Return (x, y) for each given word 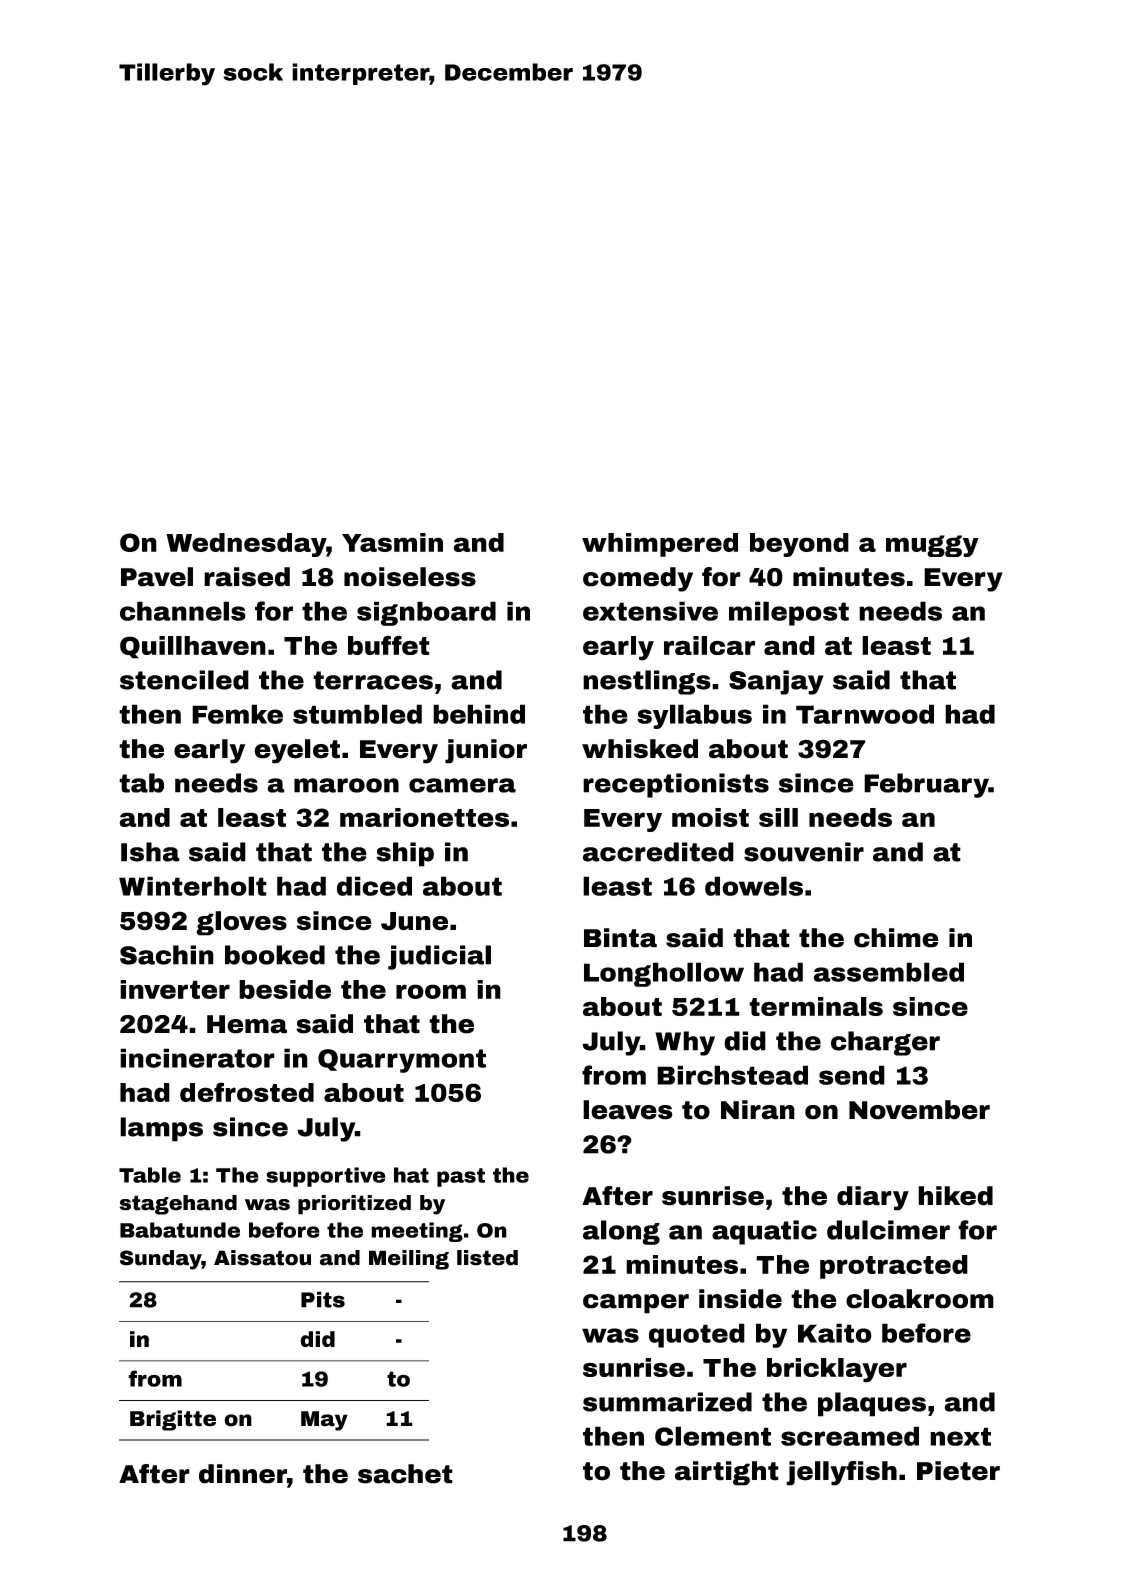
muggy (932, 546)
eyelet (297, 751)
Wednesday (246, 545)
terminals (816, 1006)
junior (486, 751)
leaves (628, 1110)
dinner (243, 1474)
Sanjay (776, 682)
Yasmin (392, 542)
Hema (247, 1024)
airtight (727, 1473)
